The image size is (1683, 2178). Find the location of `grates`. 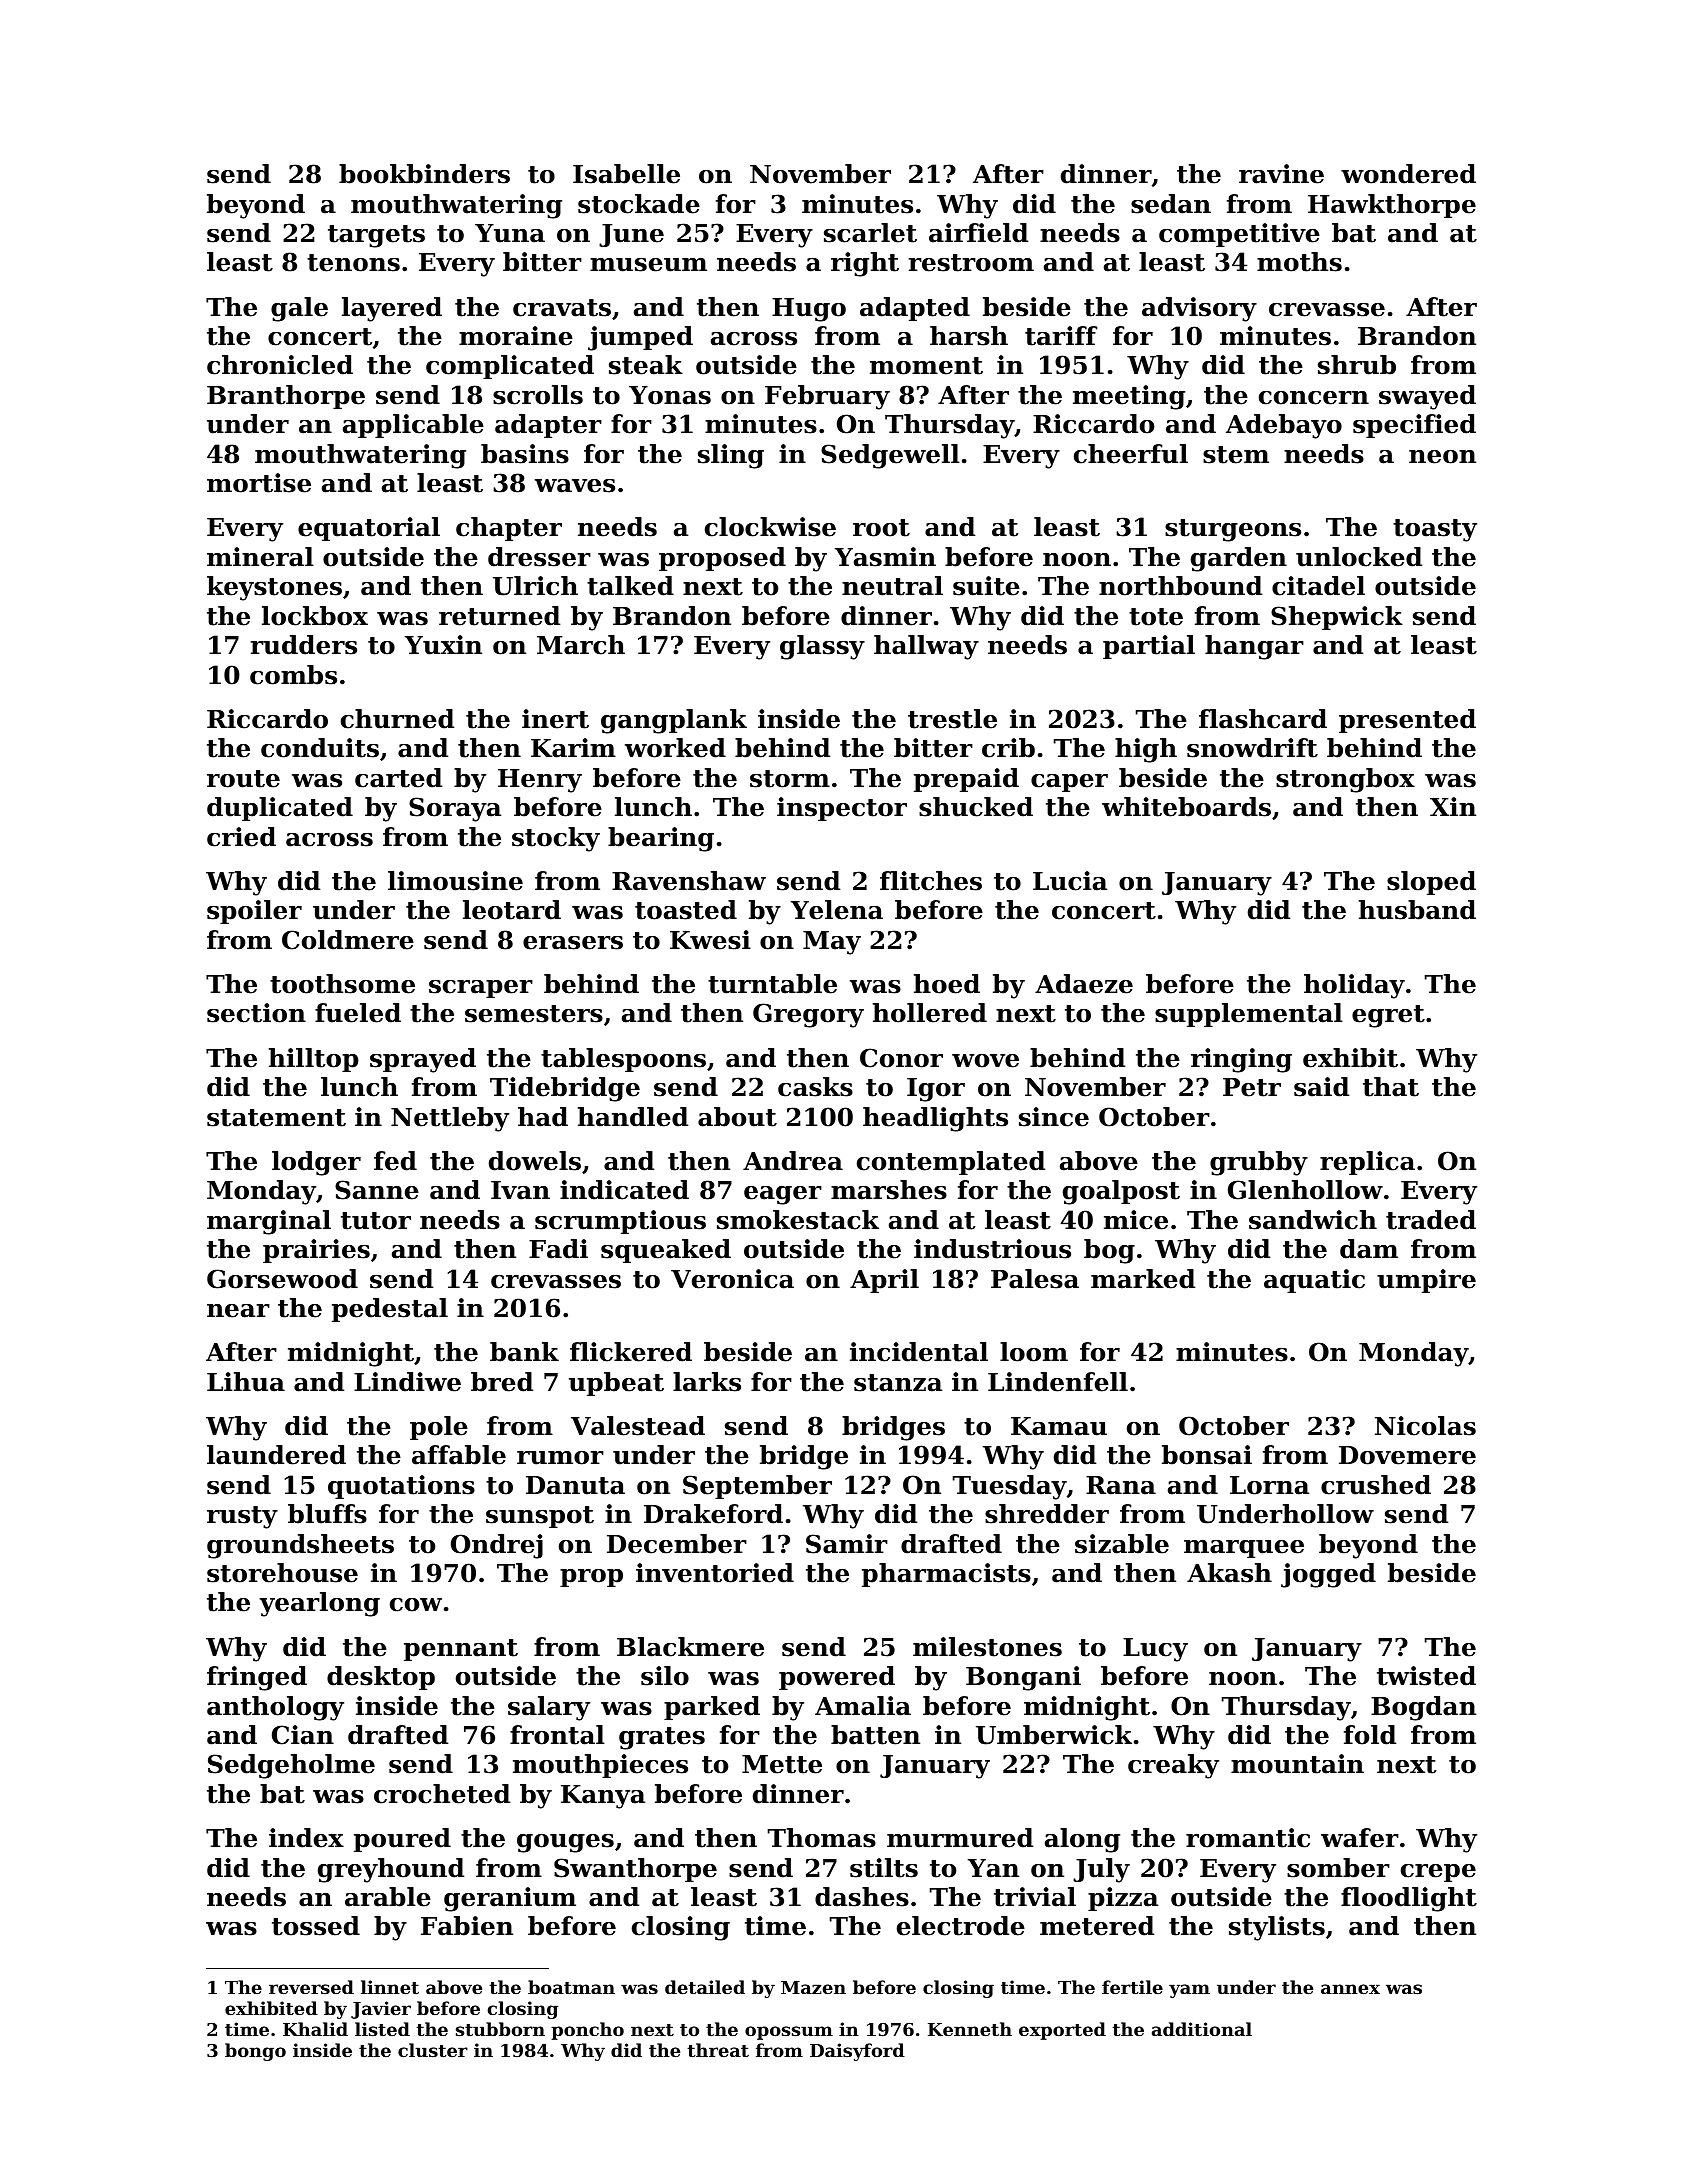

grates is located at coordinates (662, 1738).
